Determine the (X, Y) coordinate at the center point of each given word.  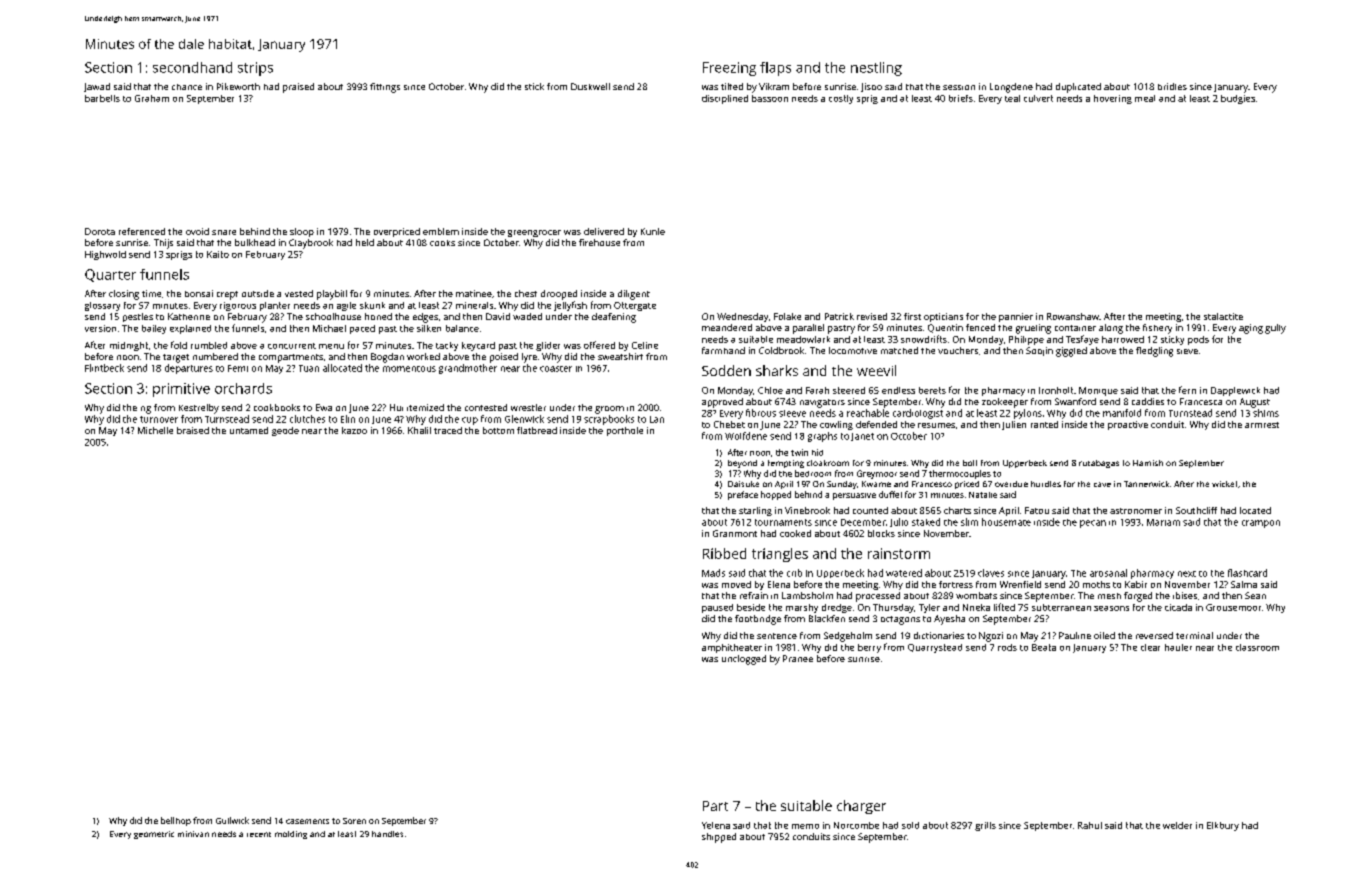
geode (285, 431)
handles (387, 834)
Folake (787, 316)
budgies (1238, 99)
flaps (775, 69)
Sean (1255, 595)
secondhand (192, 67)
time (151, 293)
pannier (1016, 317)
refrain (754, 595)
